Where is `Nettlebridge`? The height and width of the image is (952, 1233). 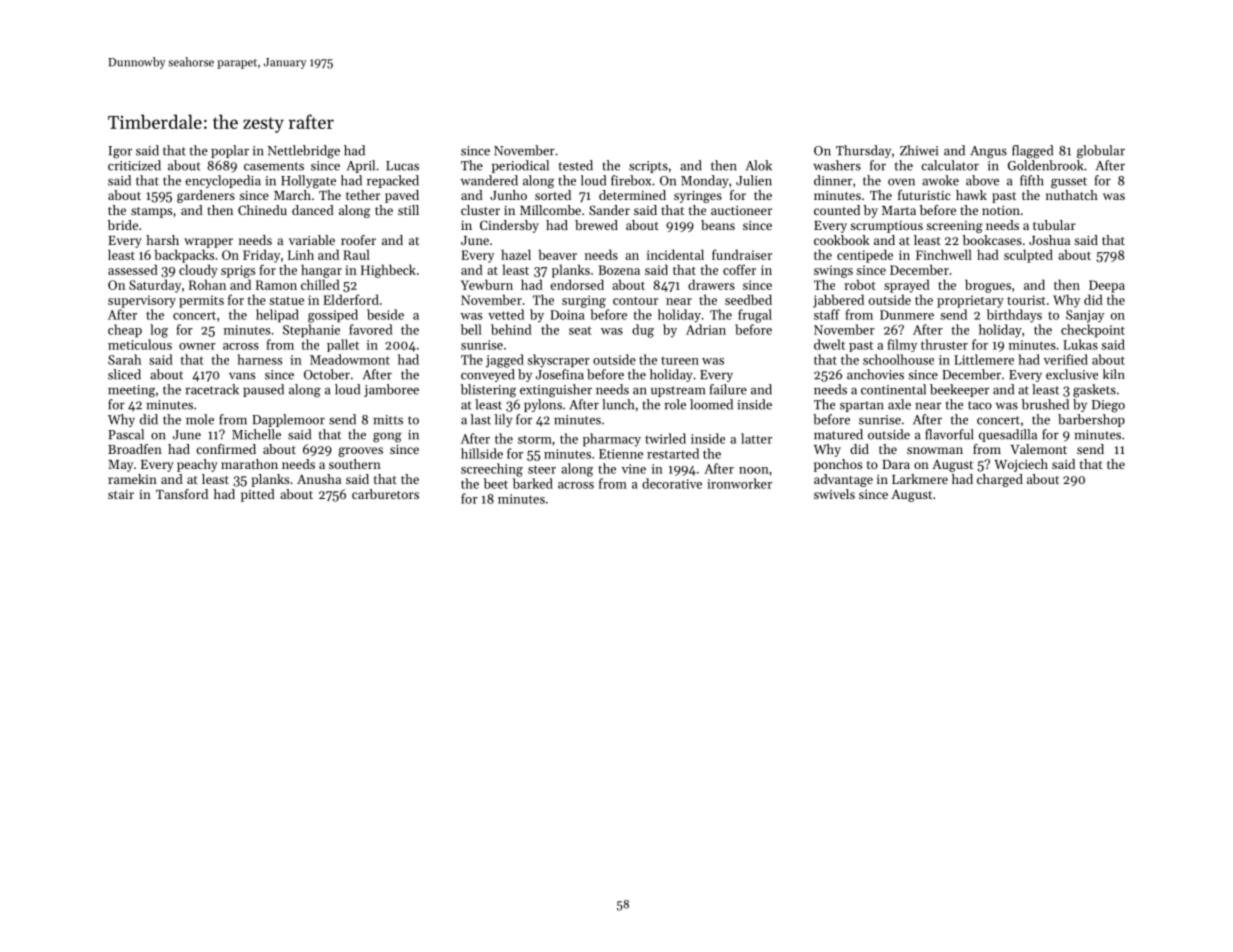 Nettlebridge is located at coordinates (304, 152).
